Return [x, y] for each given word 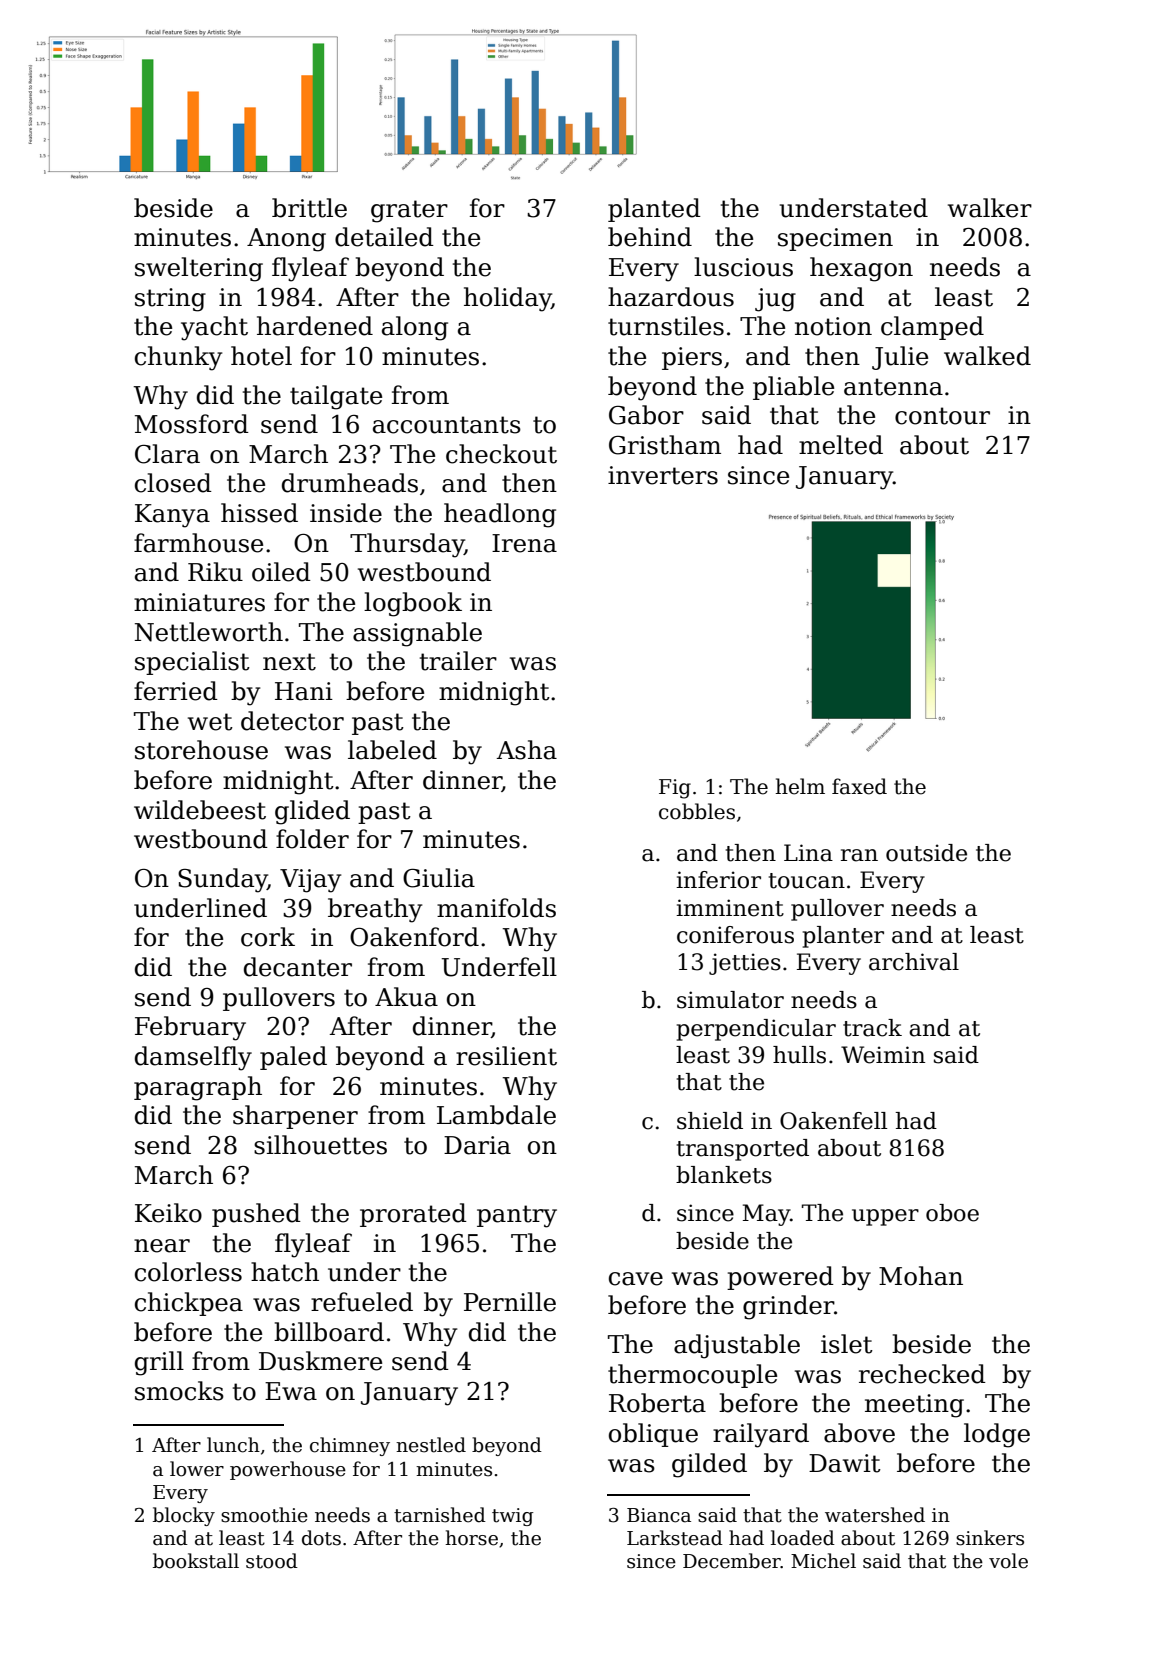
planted [654, 210]
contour [942, 416]
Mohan [921, 1276]
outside [926, 853]
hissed [259, 513]
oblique [653, 1435]
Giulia [439, 878]
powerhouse [288, 1470]
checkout [501, 454]
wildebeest [200, 810]
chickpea [189, 1304]
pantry [517, 1216]
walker [990, 208]
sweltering [199, 269]
